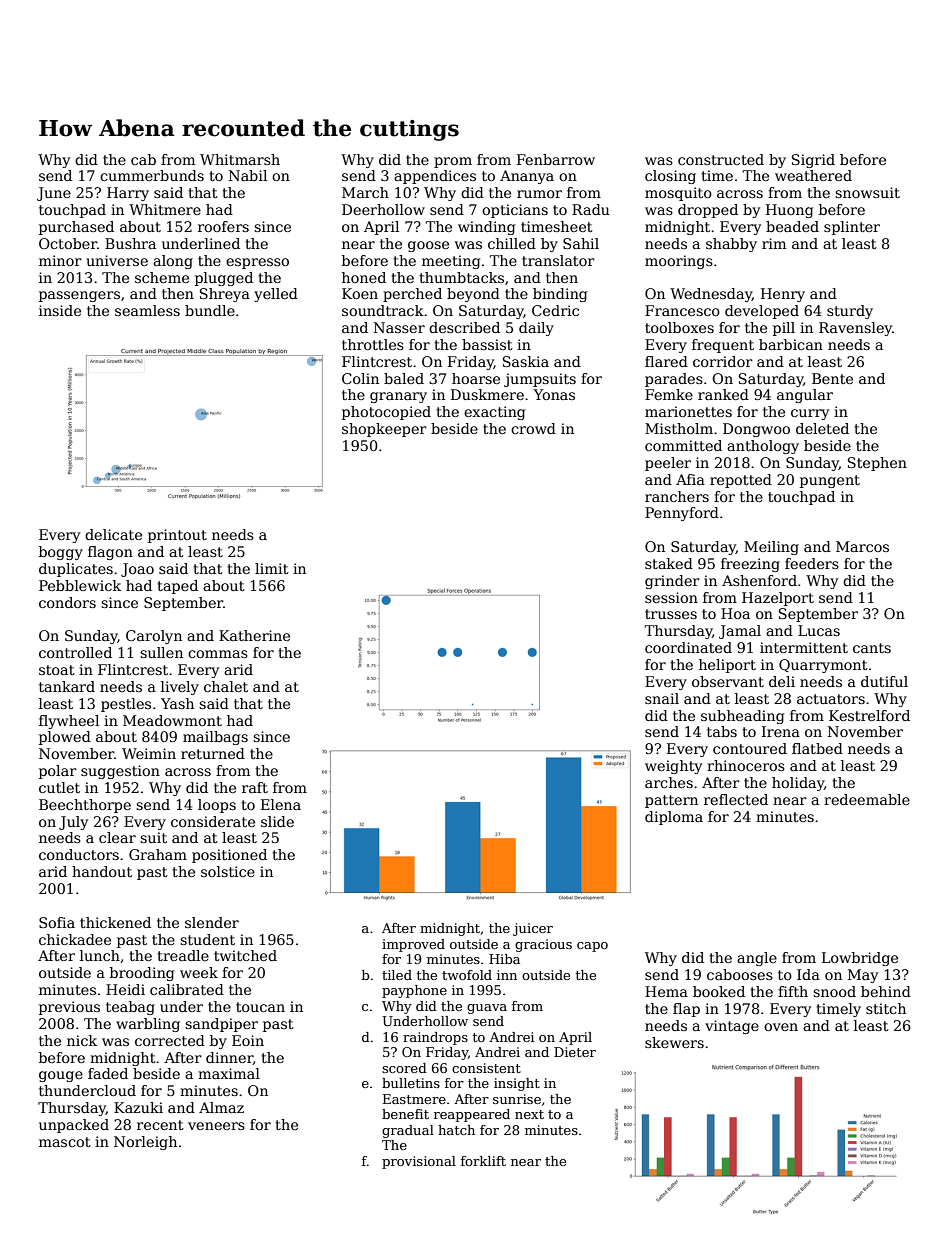 This page has width=952, height=1233. What do you see at coordinates (145, 1143) in the page?
I see `Norleigh` at bounding box center [145, 1143].
